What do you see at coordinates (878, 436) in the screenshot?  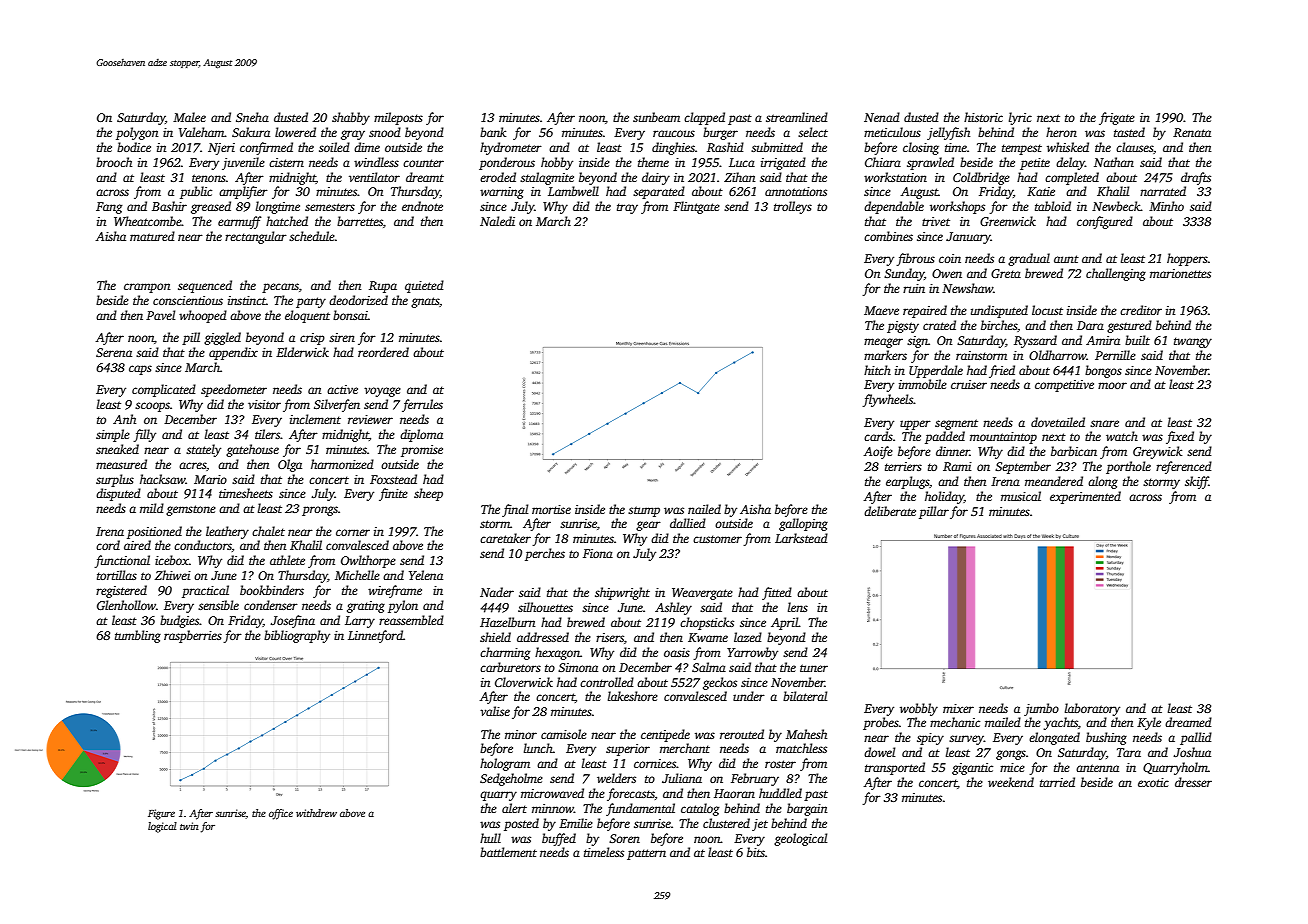 I see `cards` at bounding box center [878, 436].
